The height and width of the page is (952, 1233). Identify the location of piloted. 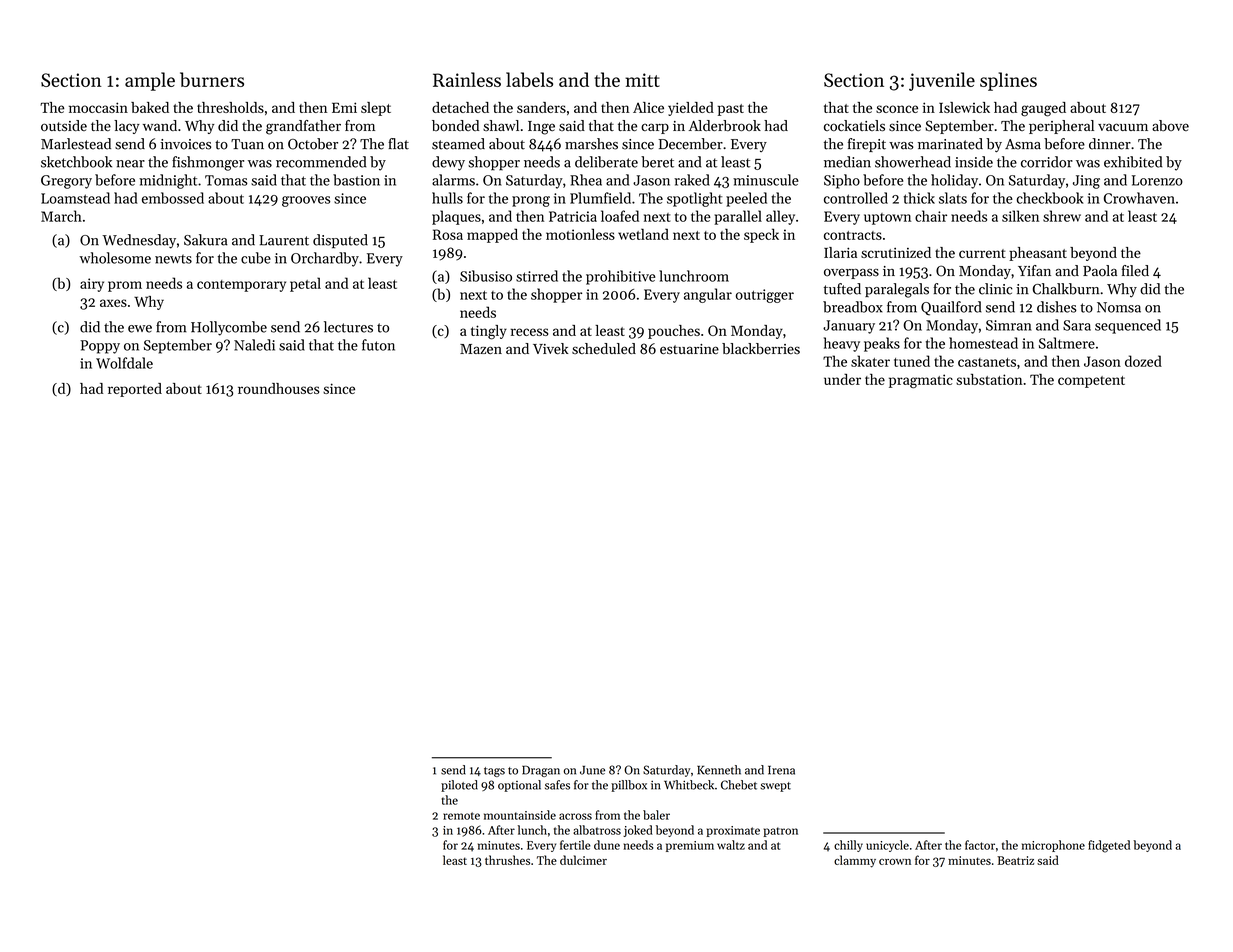
(459, 786).
